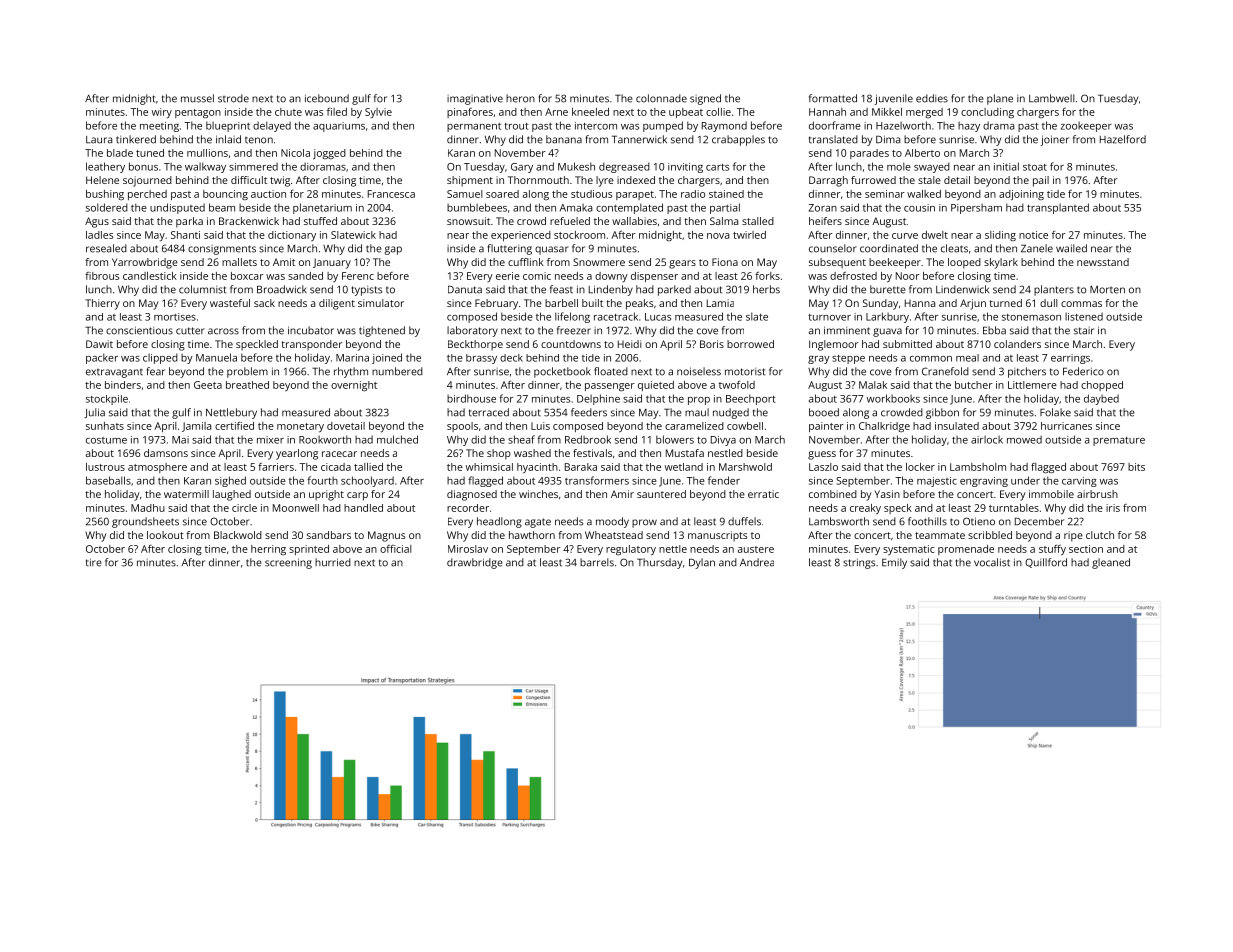 This image has width=1233, height=952. Describe the element at coordinates (705, 99) in the image. I see `signed` at that location.
